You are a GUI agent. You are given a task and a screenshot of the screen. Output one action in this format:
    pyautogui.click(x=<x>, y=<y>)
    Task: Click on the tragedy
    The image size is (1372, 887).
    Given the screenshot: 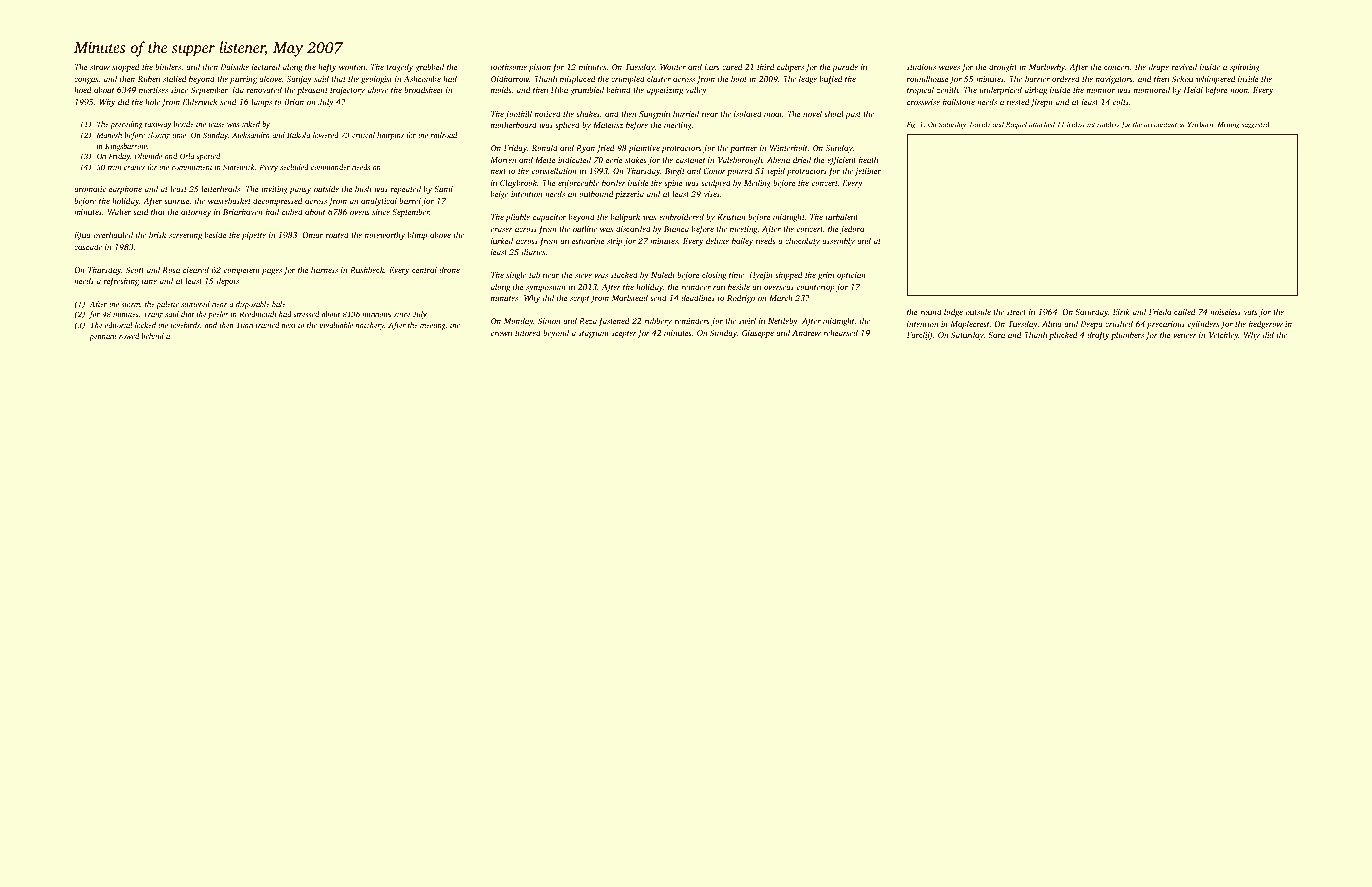 What is the action you would take?
    pyautogui.click(x=399, y=67)
